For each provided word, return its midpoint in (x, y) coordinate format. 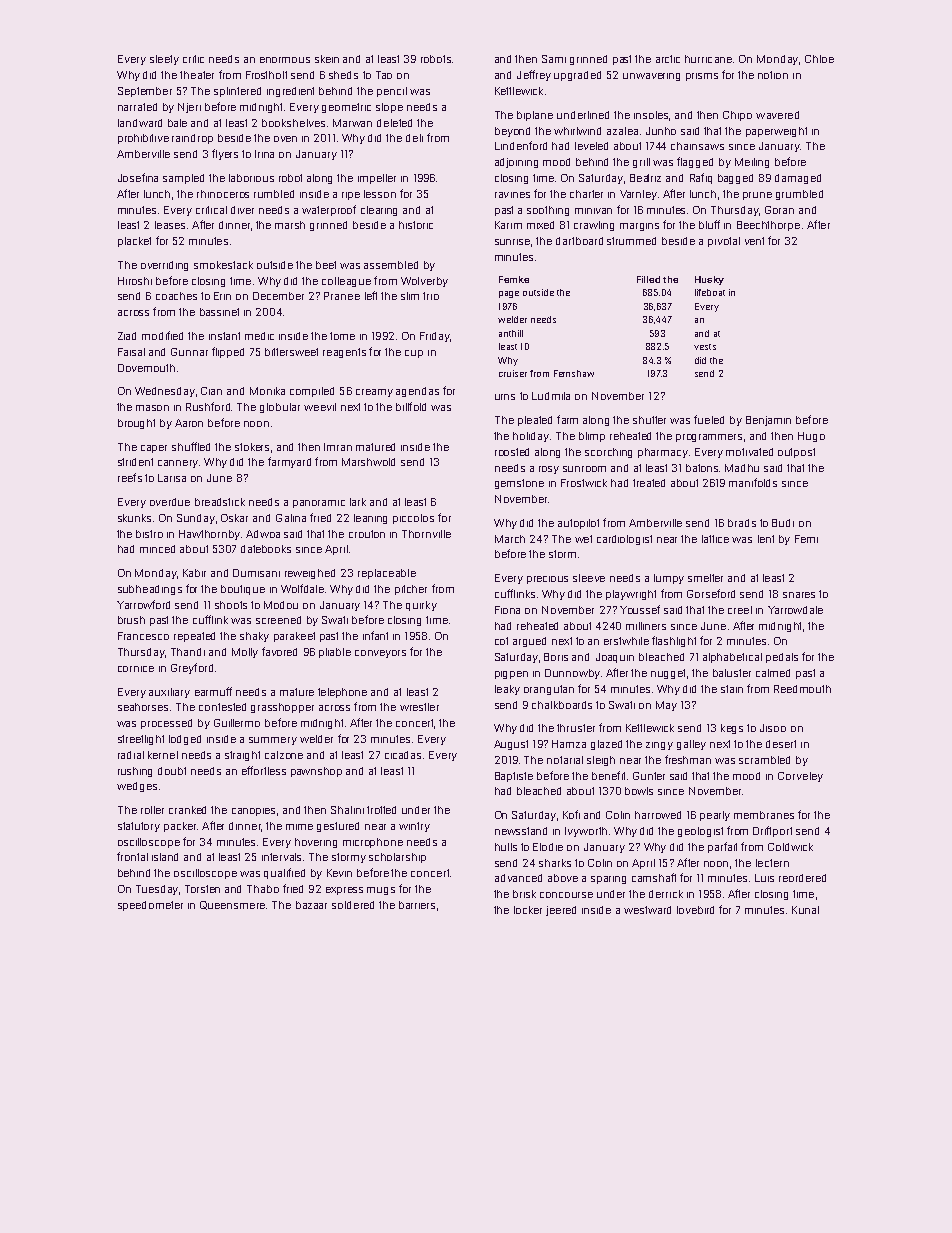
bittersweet (291, 352)
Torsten (202, 889)
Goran (779, 210)
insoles (651, 115)
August (511, 745)
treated (649, 483)
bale (177, 123)
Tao (384, 75)
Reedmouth (802, 689)
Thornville (426, 534)
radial (131, 755)
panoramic (319, 504)
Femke (514, 279)
